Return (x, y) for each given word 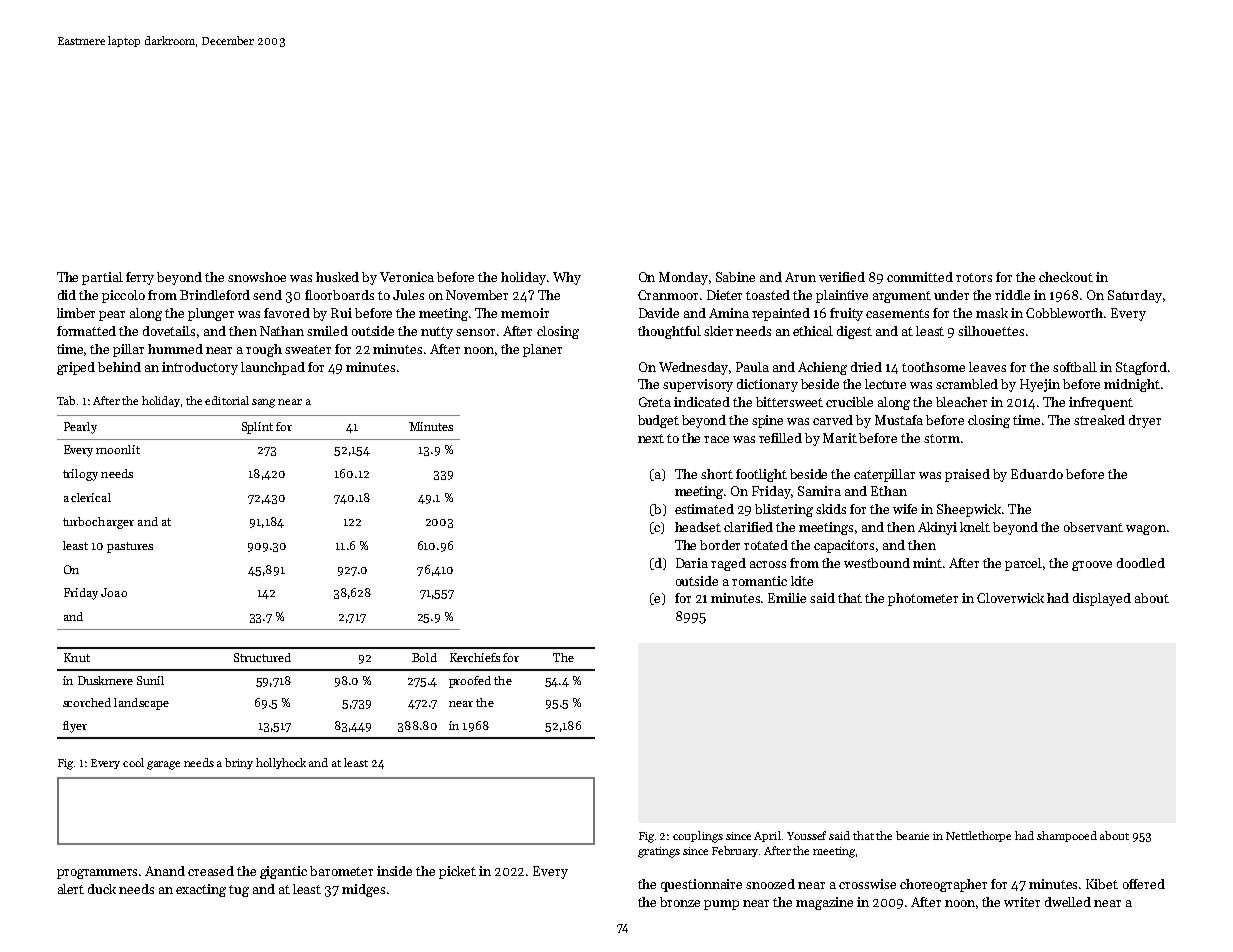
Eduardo (1037, 474)
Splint (257, 428)
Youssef (806, 835)
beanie (912, 835)
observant (1093, 527)
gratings (659, 852)
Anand (165, 871)
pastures (130, 547)
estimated (704, 509)
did (67, 295)
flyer (75, 727)
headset (698, 527)
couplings (698, 837)
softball (1075, 367)
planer (542, 350)
